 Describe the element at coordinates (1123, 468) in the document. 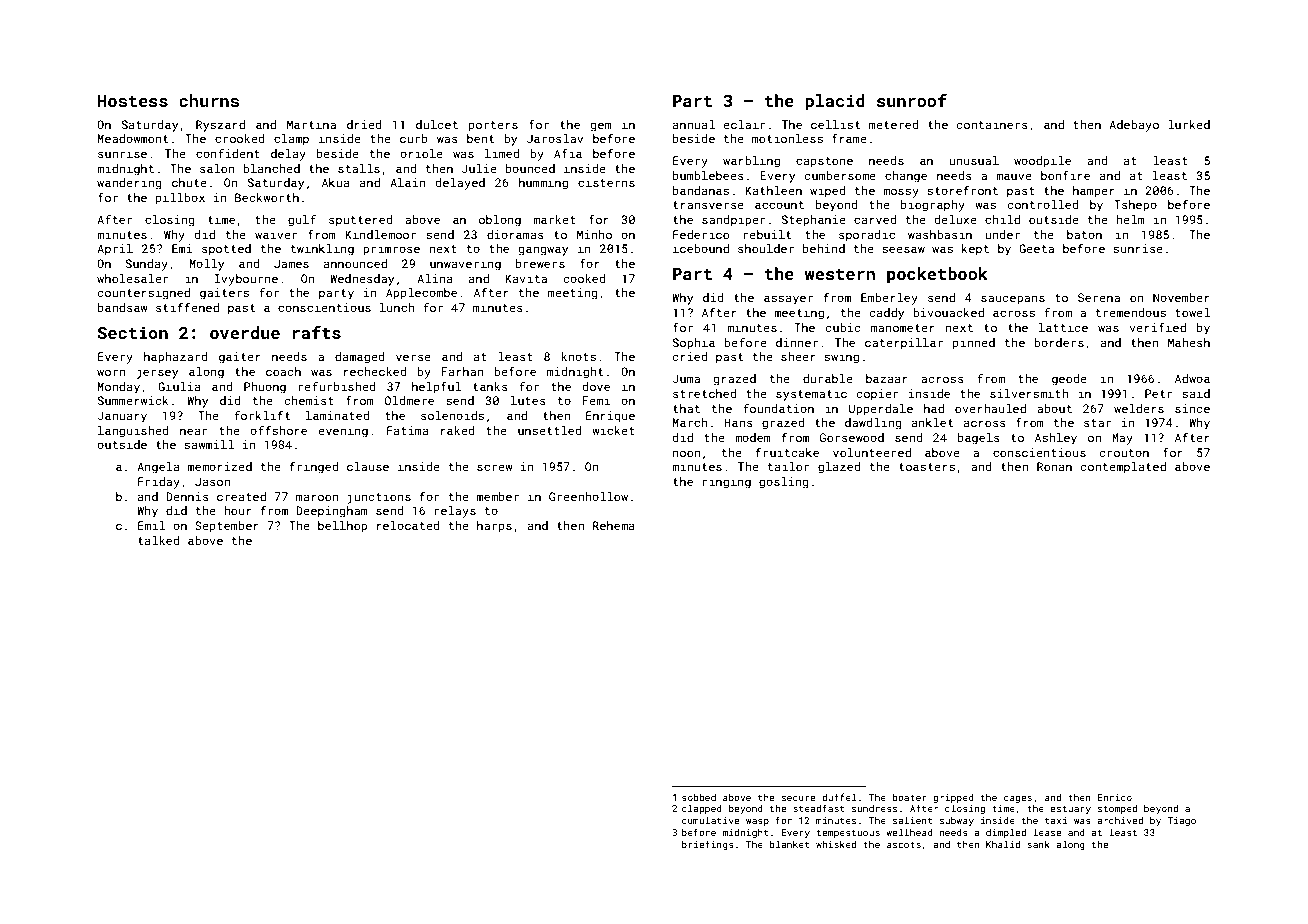

I see `contemplated` at that location.
